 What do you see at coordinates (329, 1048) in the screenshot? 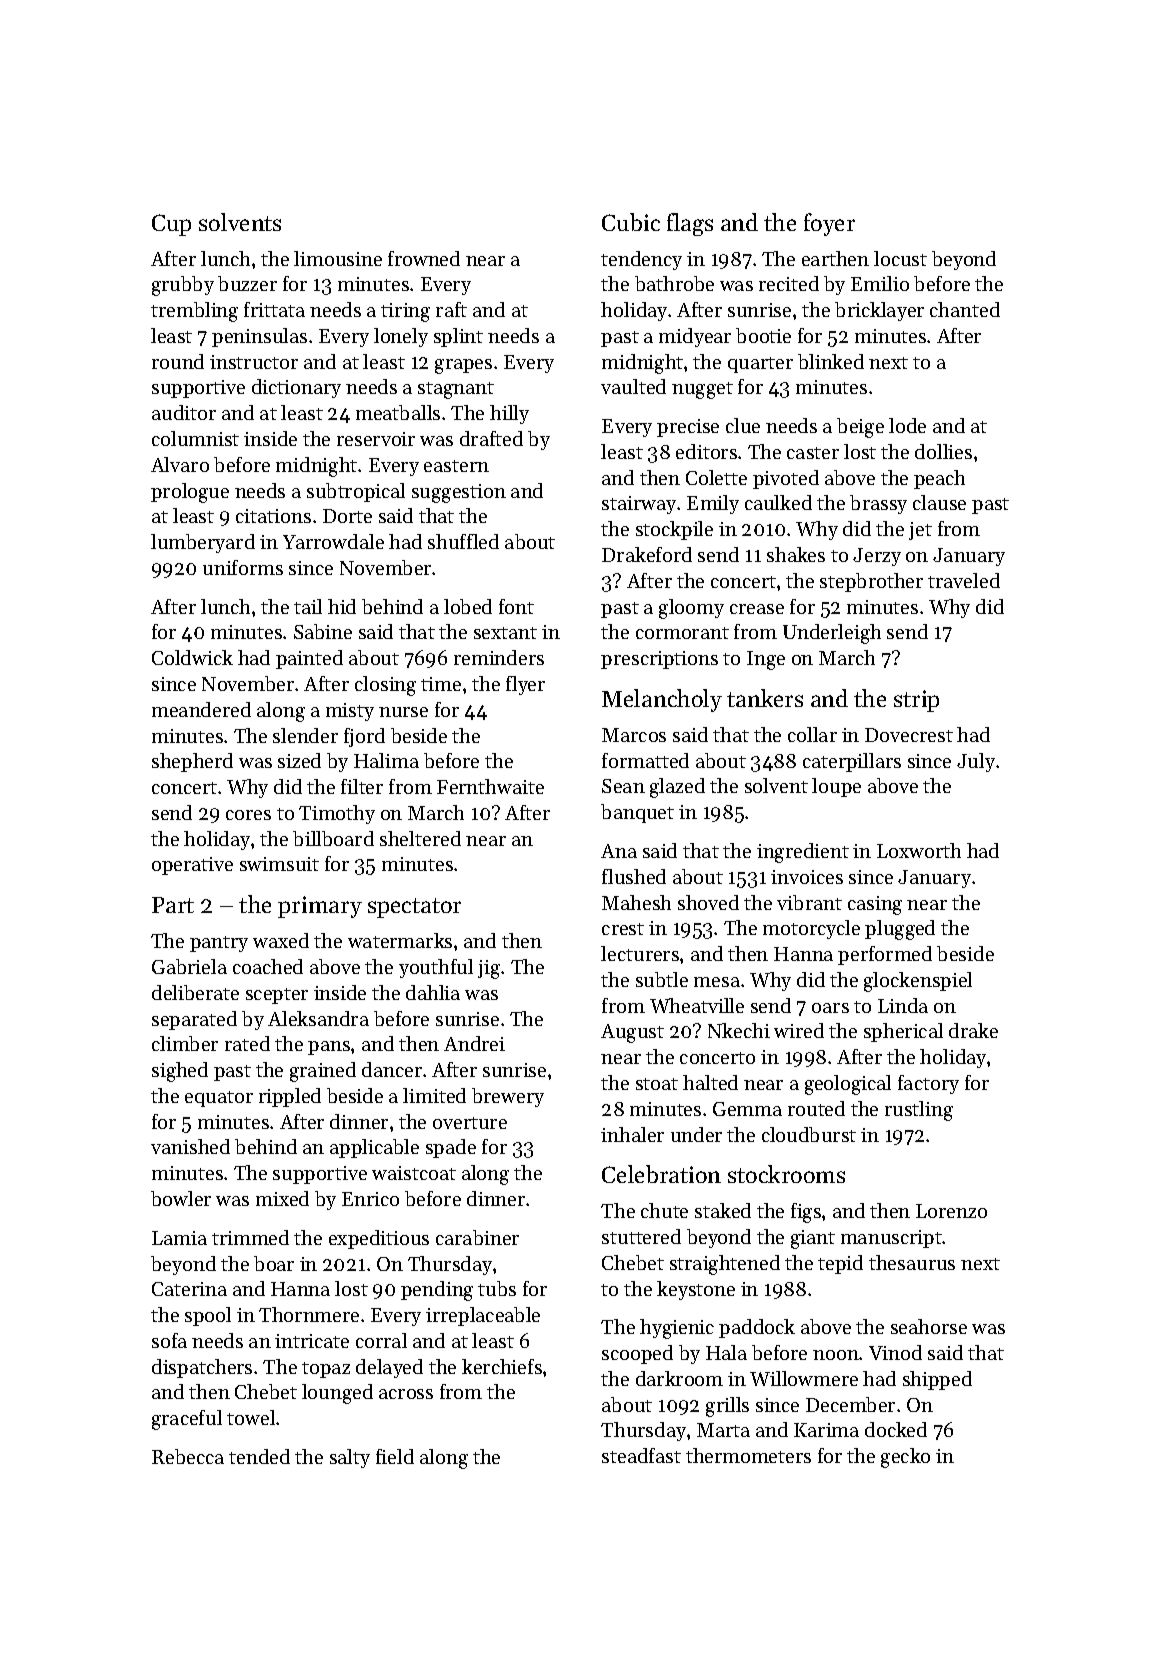
I see `pans` at bounding box center [329, 1048].
